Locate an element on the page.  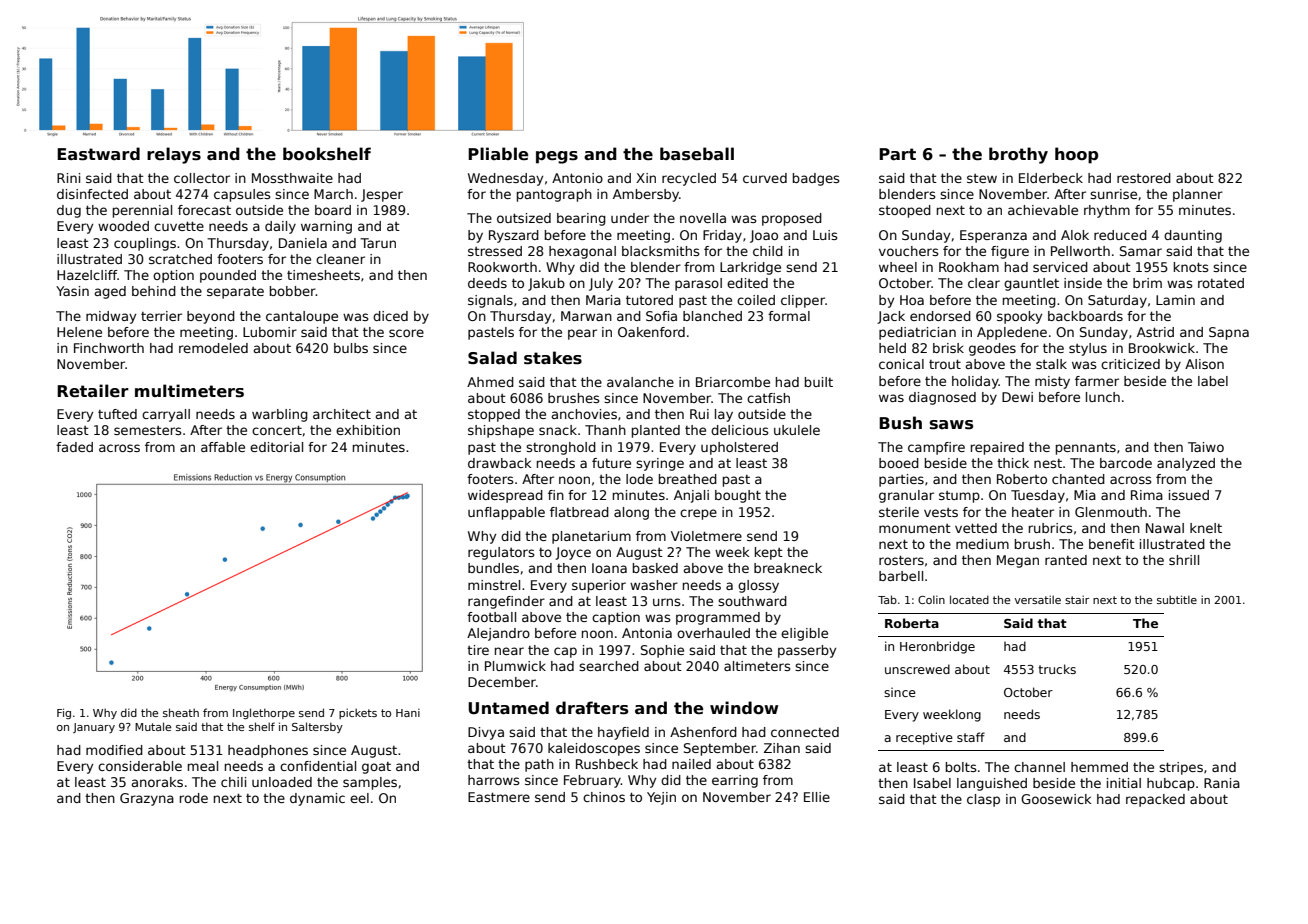
shrill is located at coordinates (1184, 560).
